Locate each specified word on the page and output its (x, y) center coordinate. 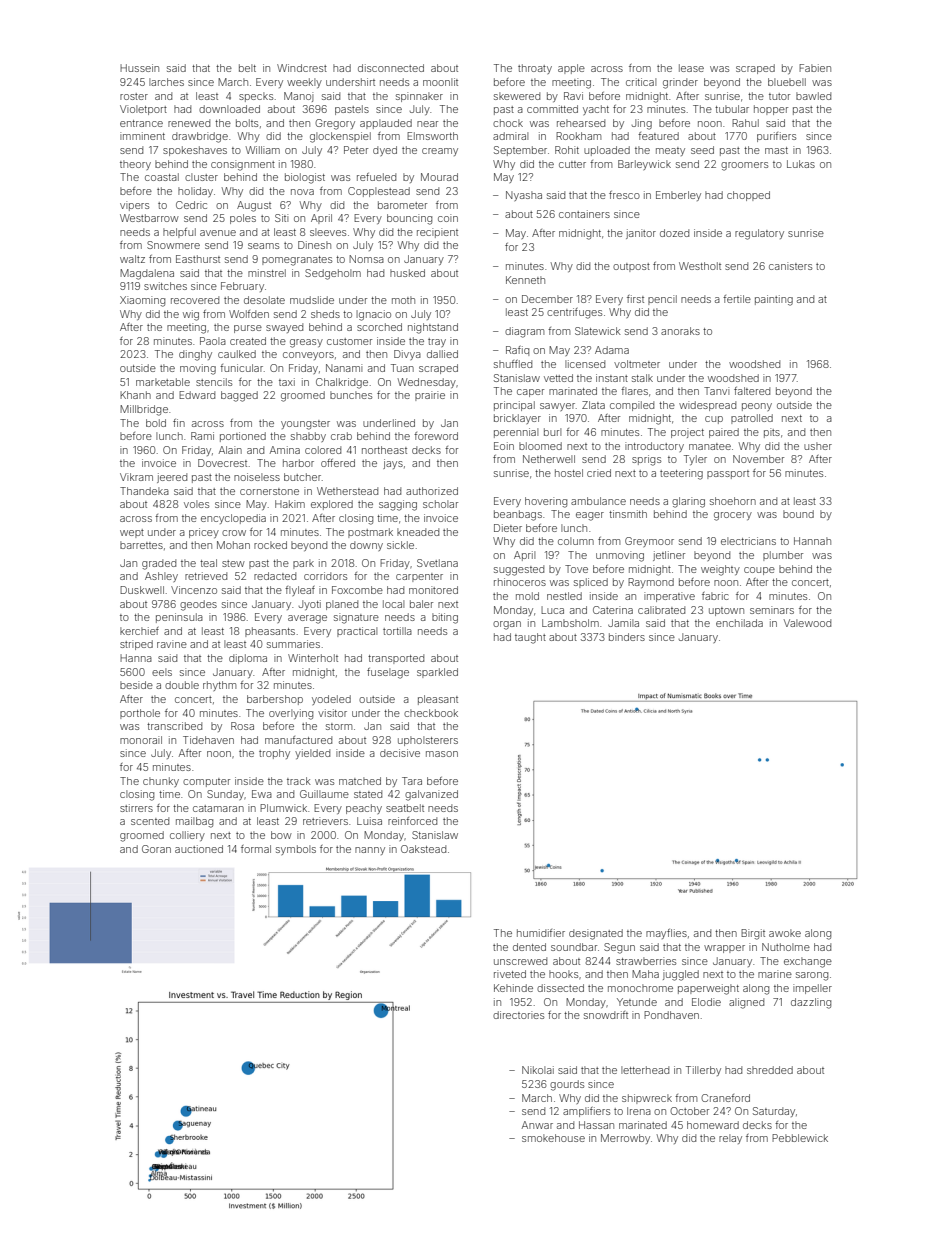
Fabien (815, 68)
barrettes (141, 545)
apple (571, 69)
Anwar (537, 1125)
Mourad (439, 177)
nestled (564, 596)
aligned (746, 1003)
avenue (218, 233)
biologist (305, 178)
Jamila (623, 623)
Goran (156, 849)
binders (627, 637)
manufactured (298, 740)
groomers (744, 166)
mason (442, 754)
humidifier (541, 933)
